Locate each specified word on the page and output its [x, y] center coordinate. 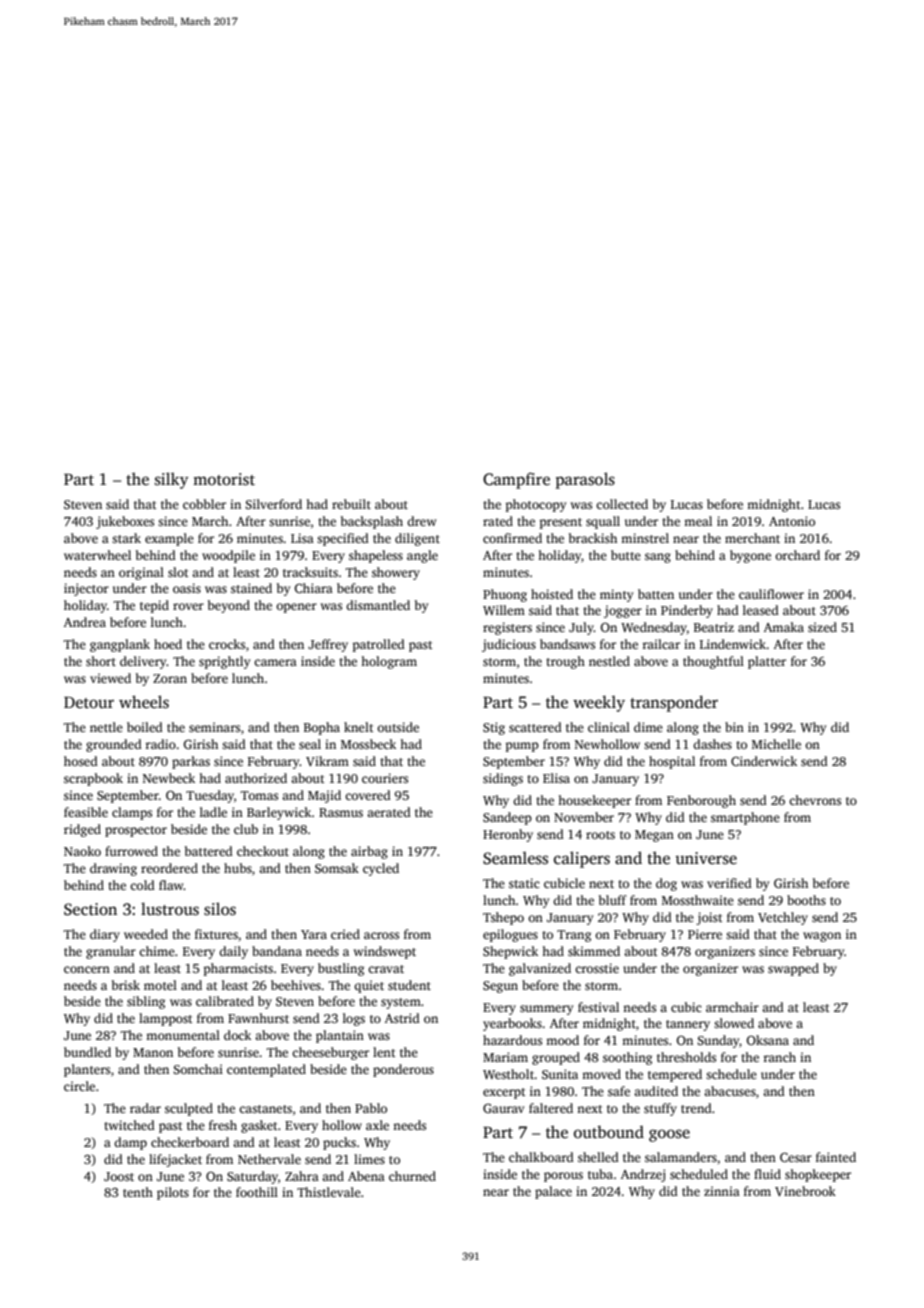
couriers [385, 778]
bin [734, 727]
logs [354, 1019]
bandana [277, 951]
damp [130, 1143]
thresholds [686, 1057]
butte [626, 555]
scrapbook [93, 779]
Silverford [273, 504]
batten [656, 594]
